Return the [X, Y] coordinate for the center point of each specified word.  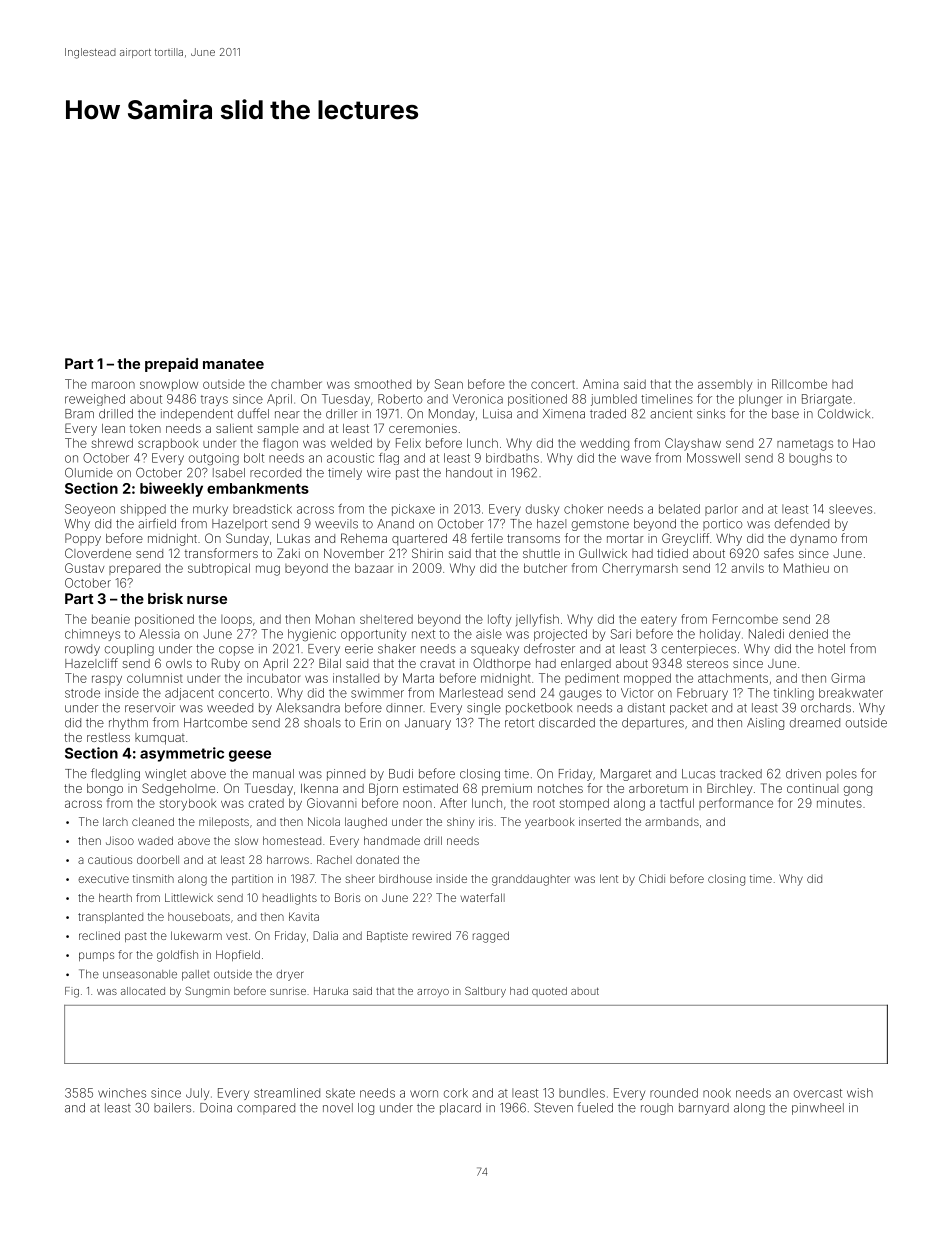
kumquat [160, 739]
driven [803, 774]
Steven [553, 1108]
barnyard [704, 1109]
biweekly [171, 489]
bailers [172, 1108]
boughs [810, 459]
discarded [567, 723]
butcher [545, 568]
